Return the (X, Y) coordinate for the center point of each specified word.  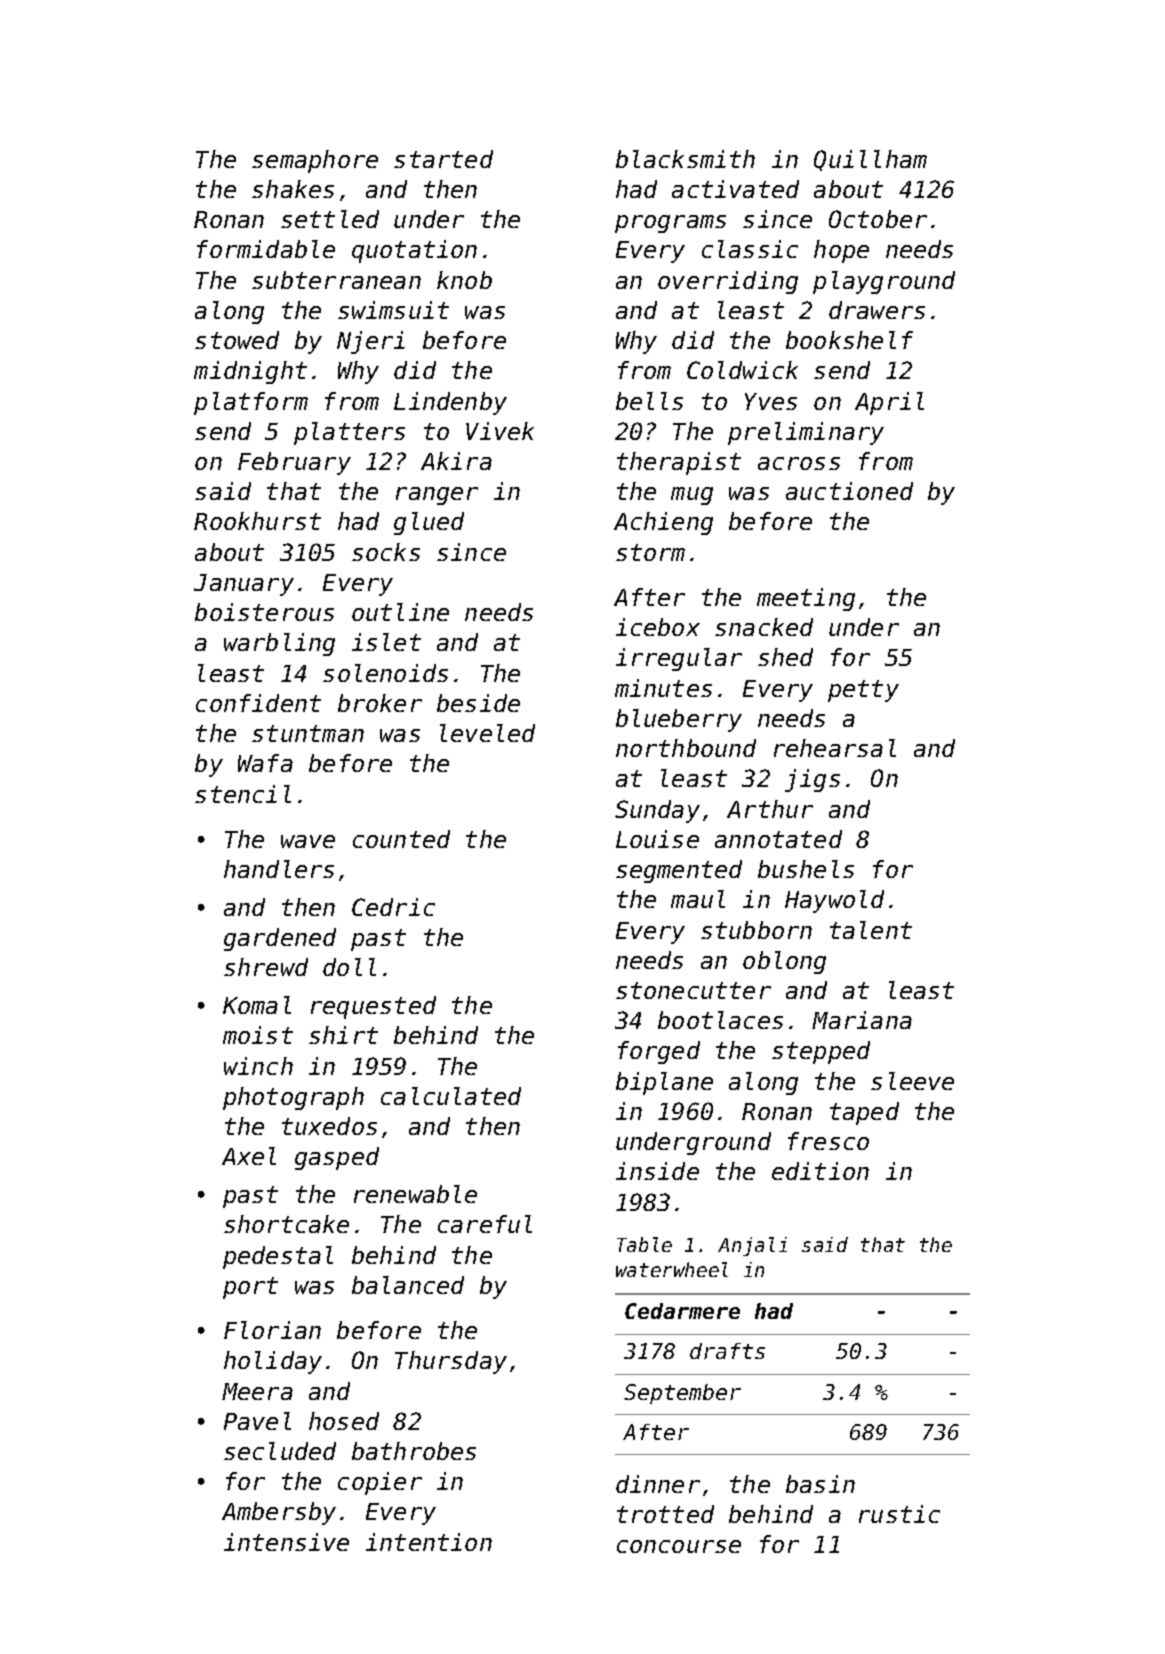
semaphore (315, 161)
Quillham (870, 160)
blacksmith (685, 159)
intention (429, 1542)
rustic (899, 1514)
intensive (286, 1542)
